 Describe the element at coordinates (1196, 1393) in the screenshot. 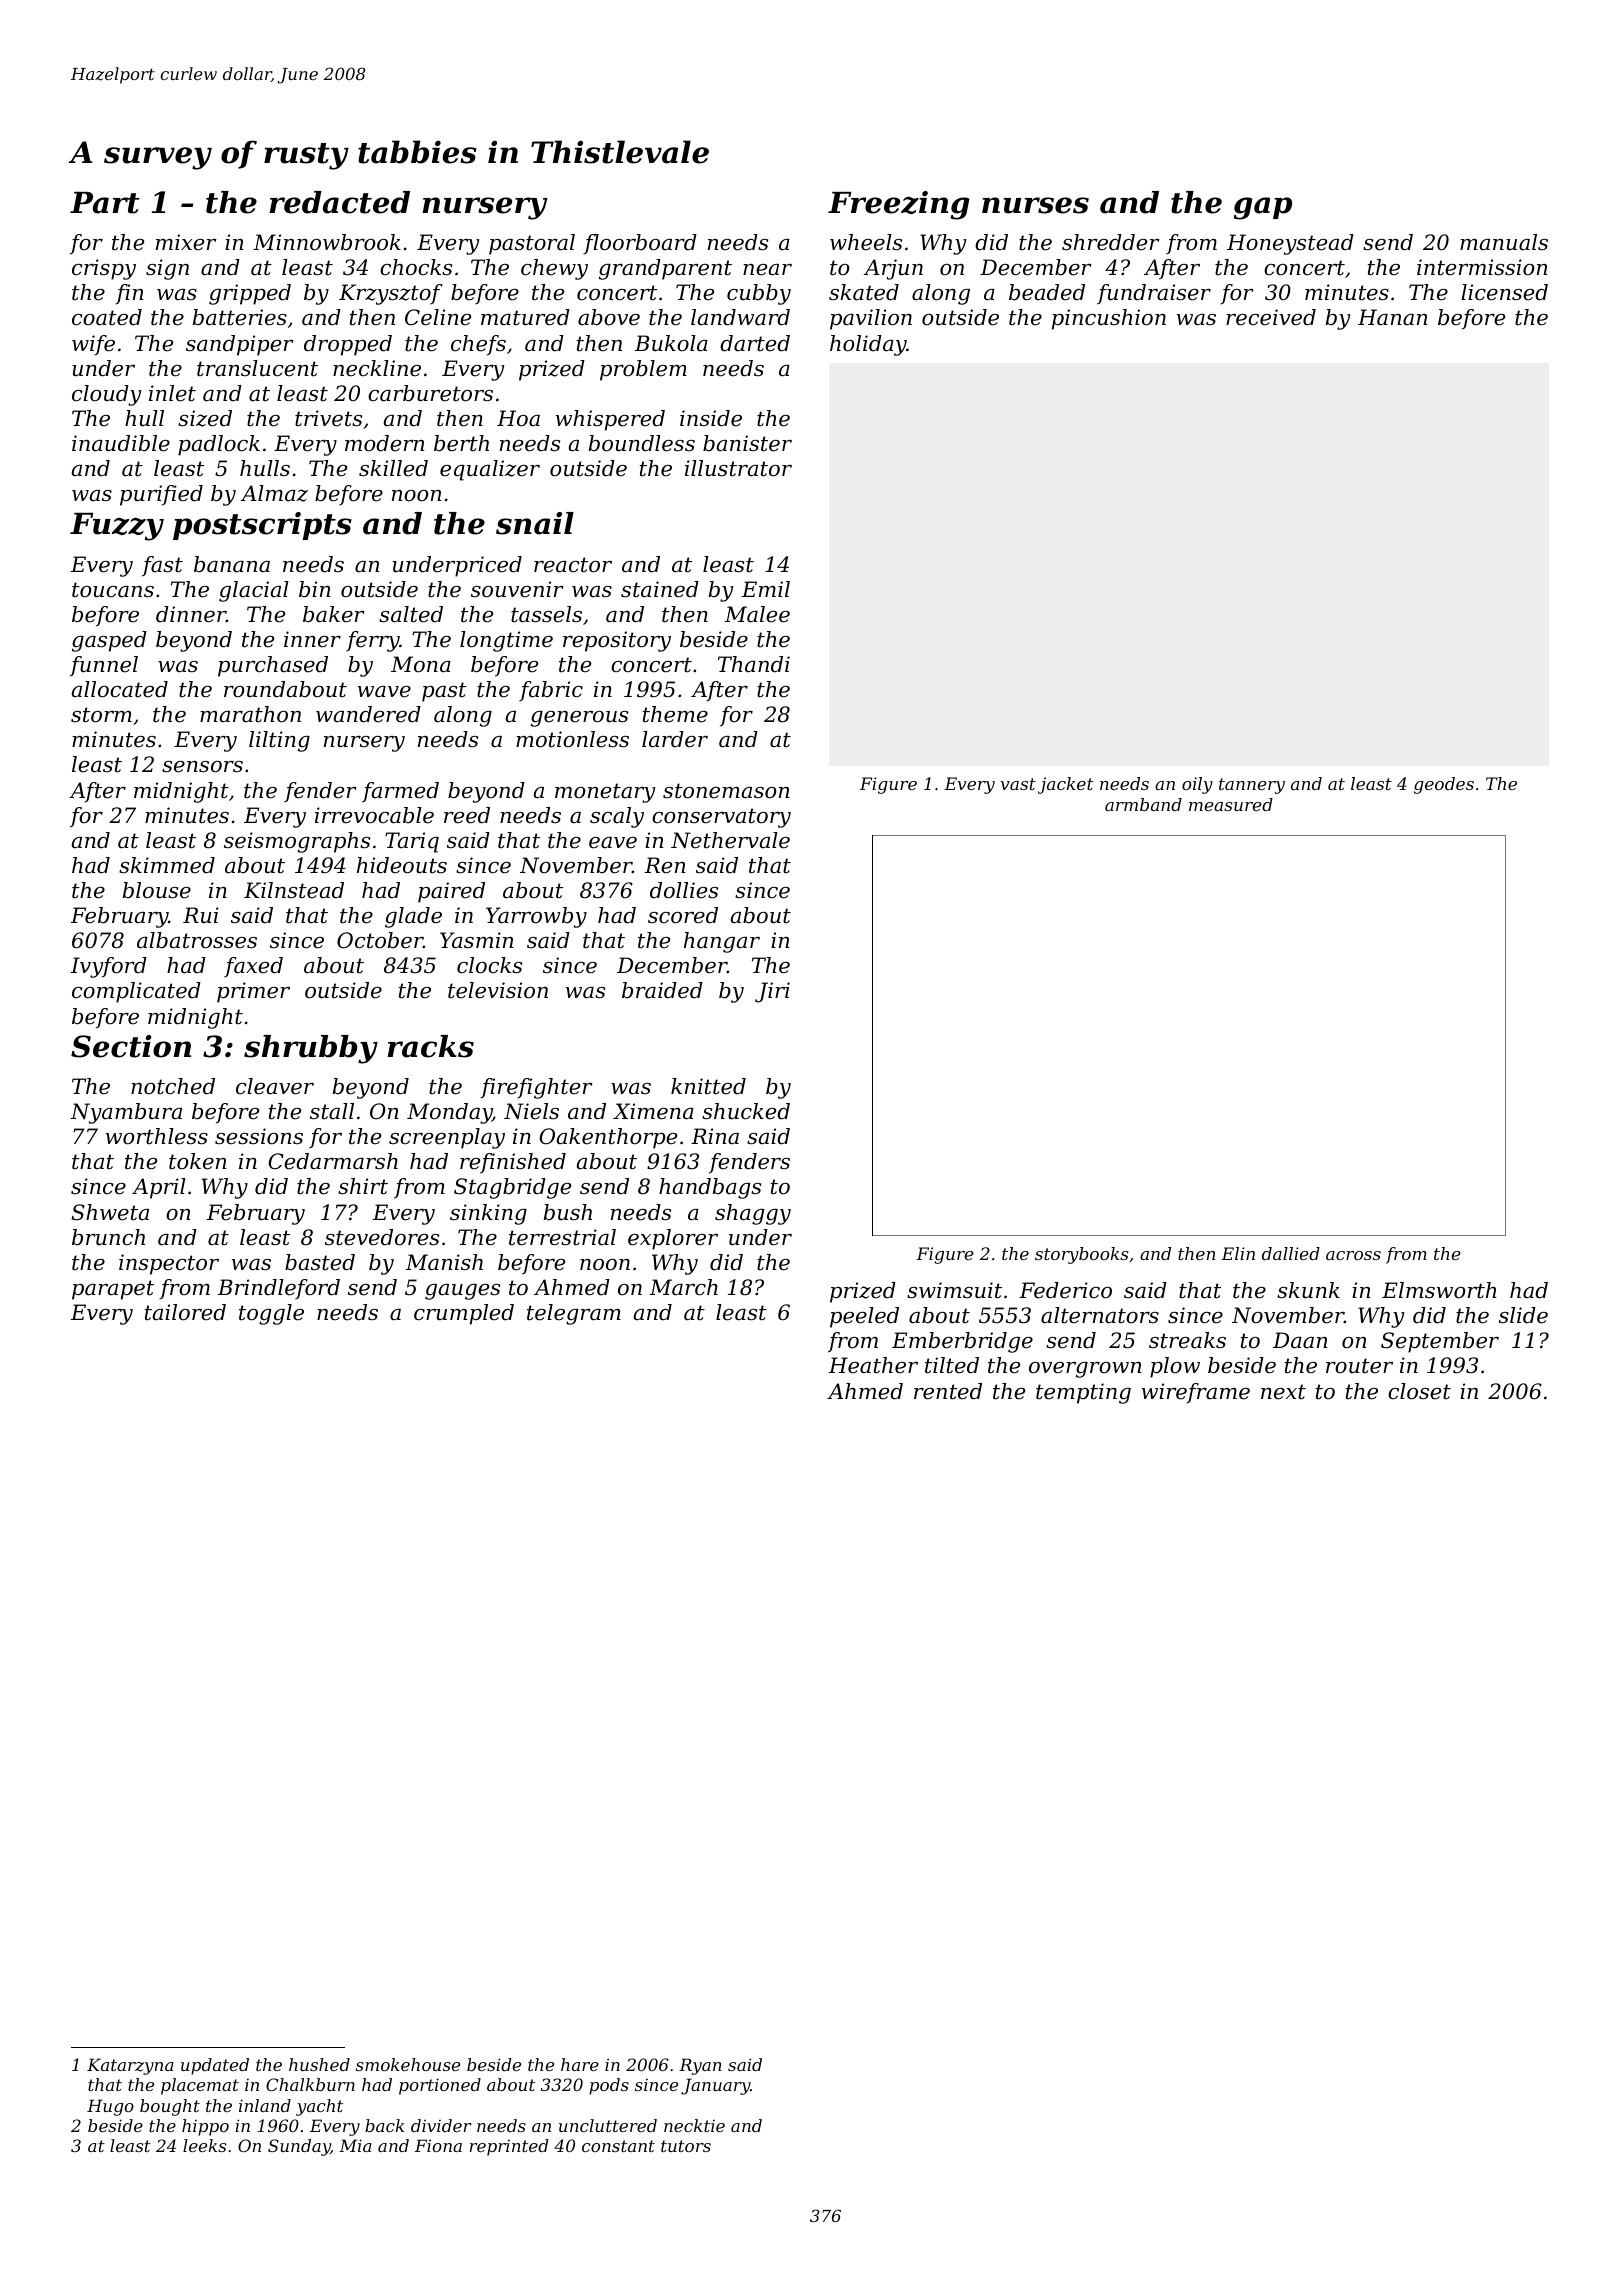

I see `wireframe` at that location.
